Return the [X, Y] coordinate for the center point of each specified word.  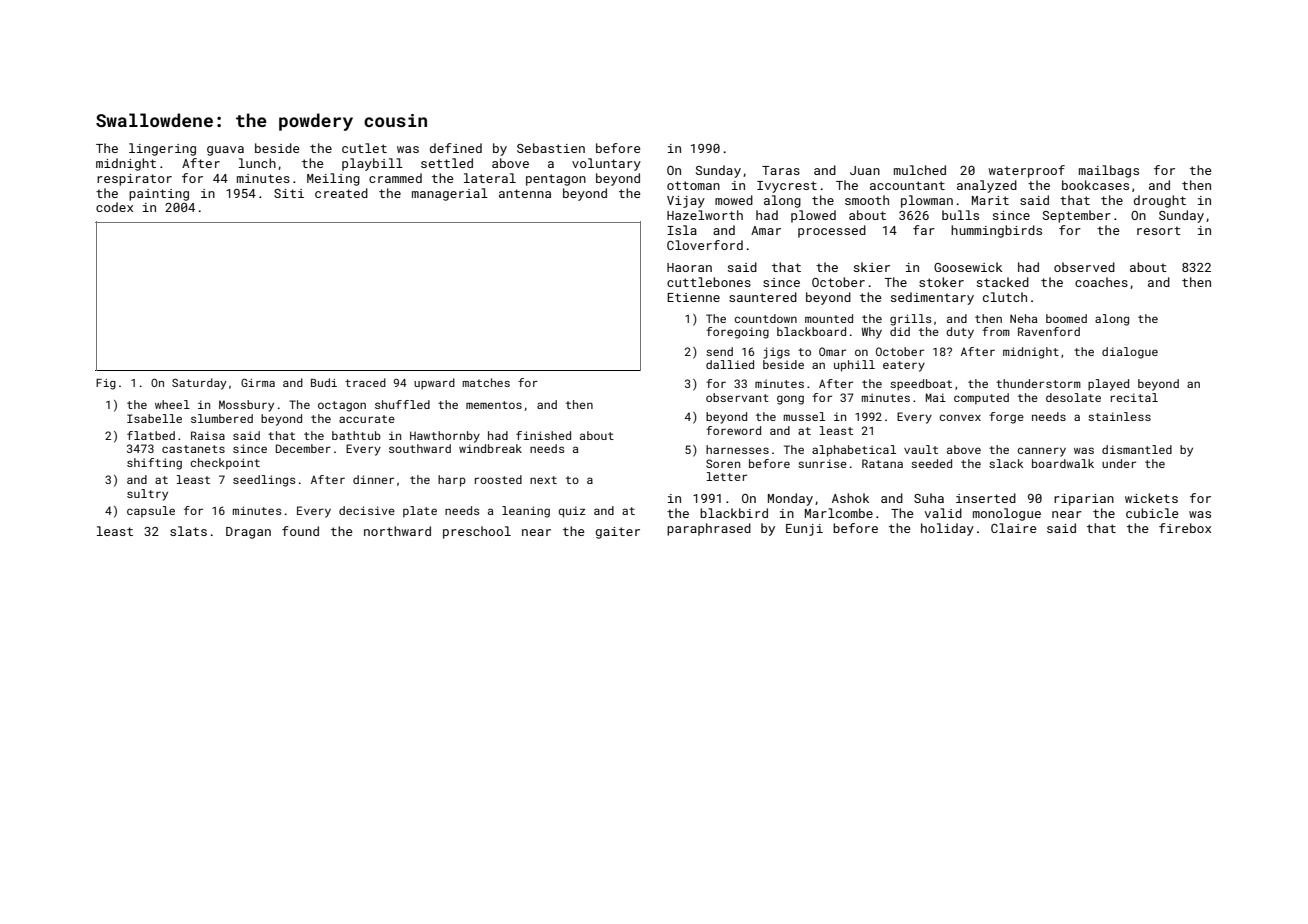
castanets [193, 449]
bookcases [1095, 185]
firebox [1185, 528]
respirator [134, 180]
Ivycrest [787, 187]
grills [911, 320]
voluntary [606, 164]
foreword [733, 430]
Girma [258, 382]
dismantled [1137, 449]
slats [188, 531]
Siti [289, 193]
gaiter [618, 533]
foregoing [737, 333]
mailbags [1109, 171]
